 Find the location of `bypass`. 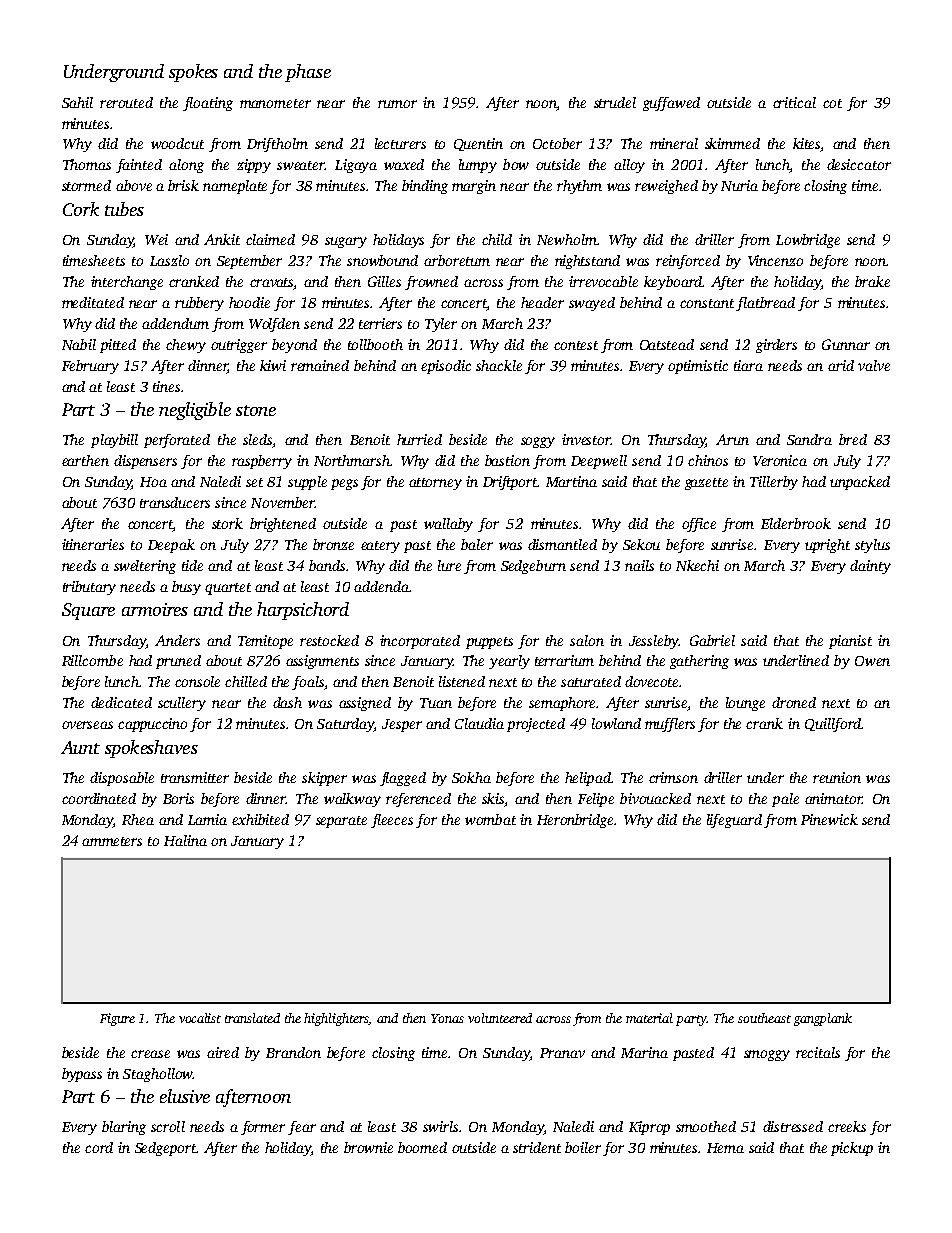

bypass is located at coordinates (82, 1075).
